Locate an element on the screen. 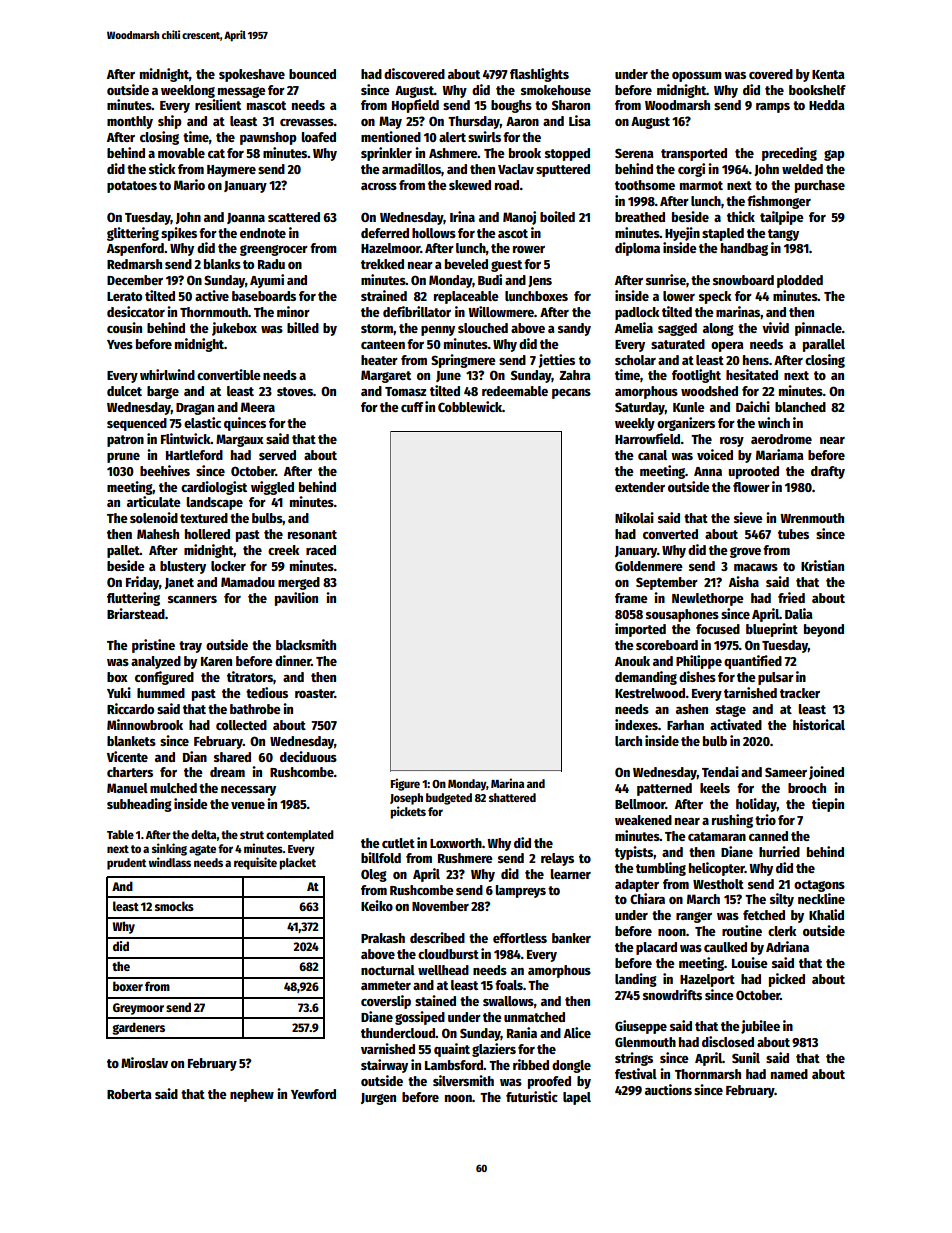 The width and height of the screenshot is (952, 1233). Aspenford is located at coordinates (135, 249).
